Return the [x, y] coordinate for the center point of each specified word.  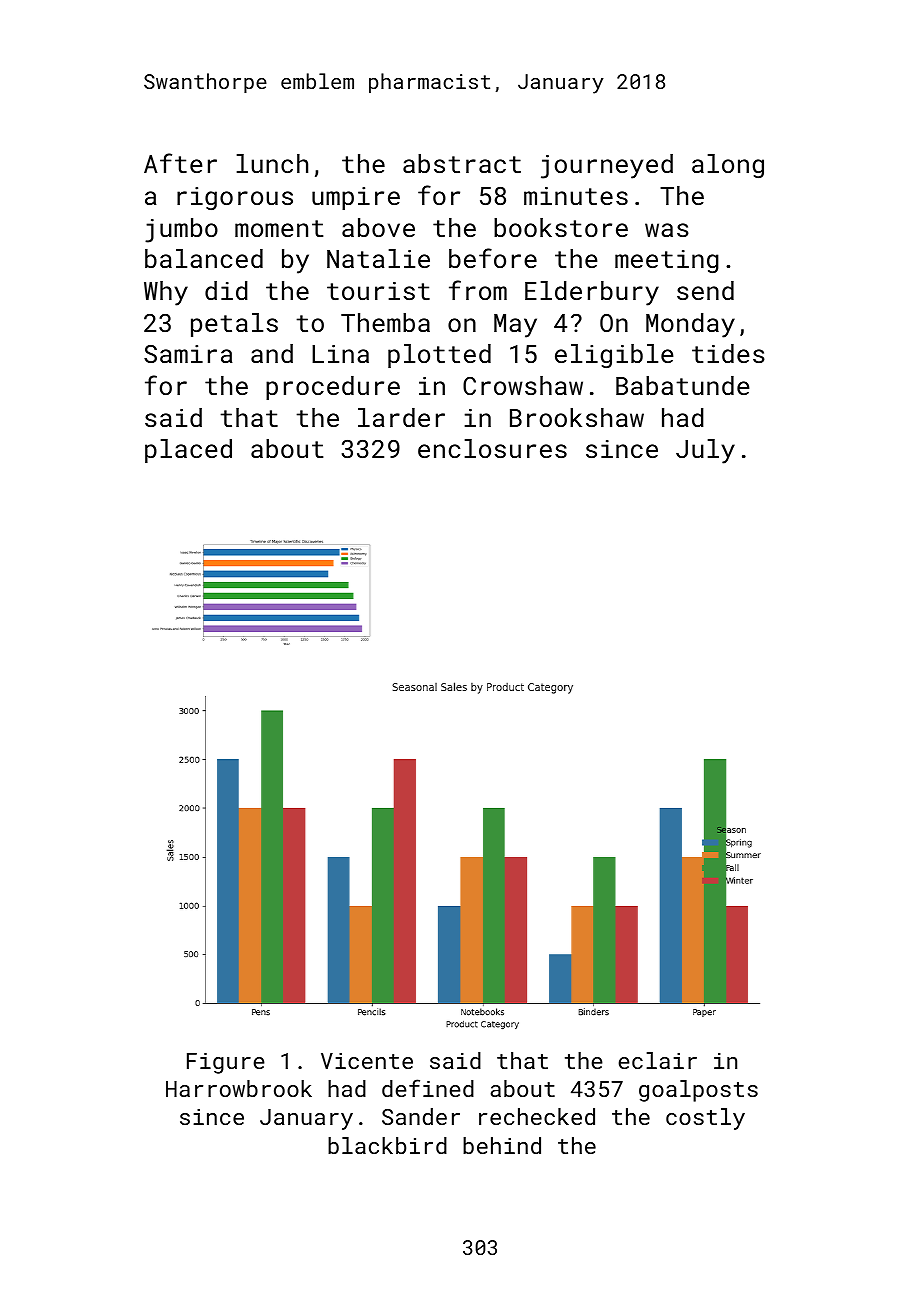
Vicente [367, 1061]
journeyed [607, 166]
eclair [657, 1060]
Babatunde [683, 385]
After [180, 163]
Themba [385, 322]
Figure [226, 1063]
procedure [333, 388]
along [728, 166]
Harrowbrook [239, 1088]
